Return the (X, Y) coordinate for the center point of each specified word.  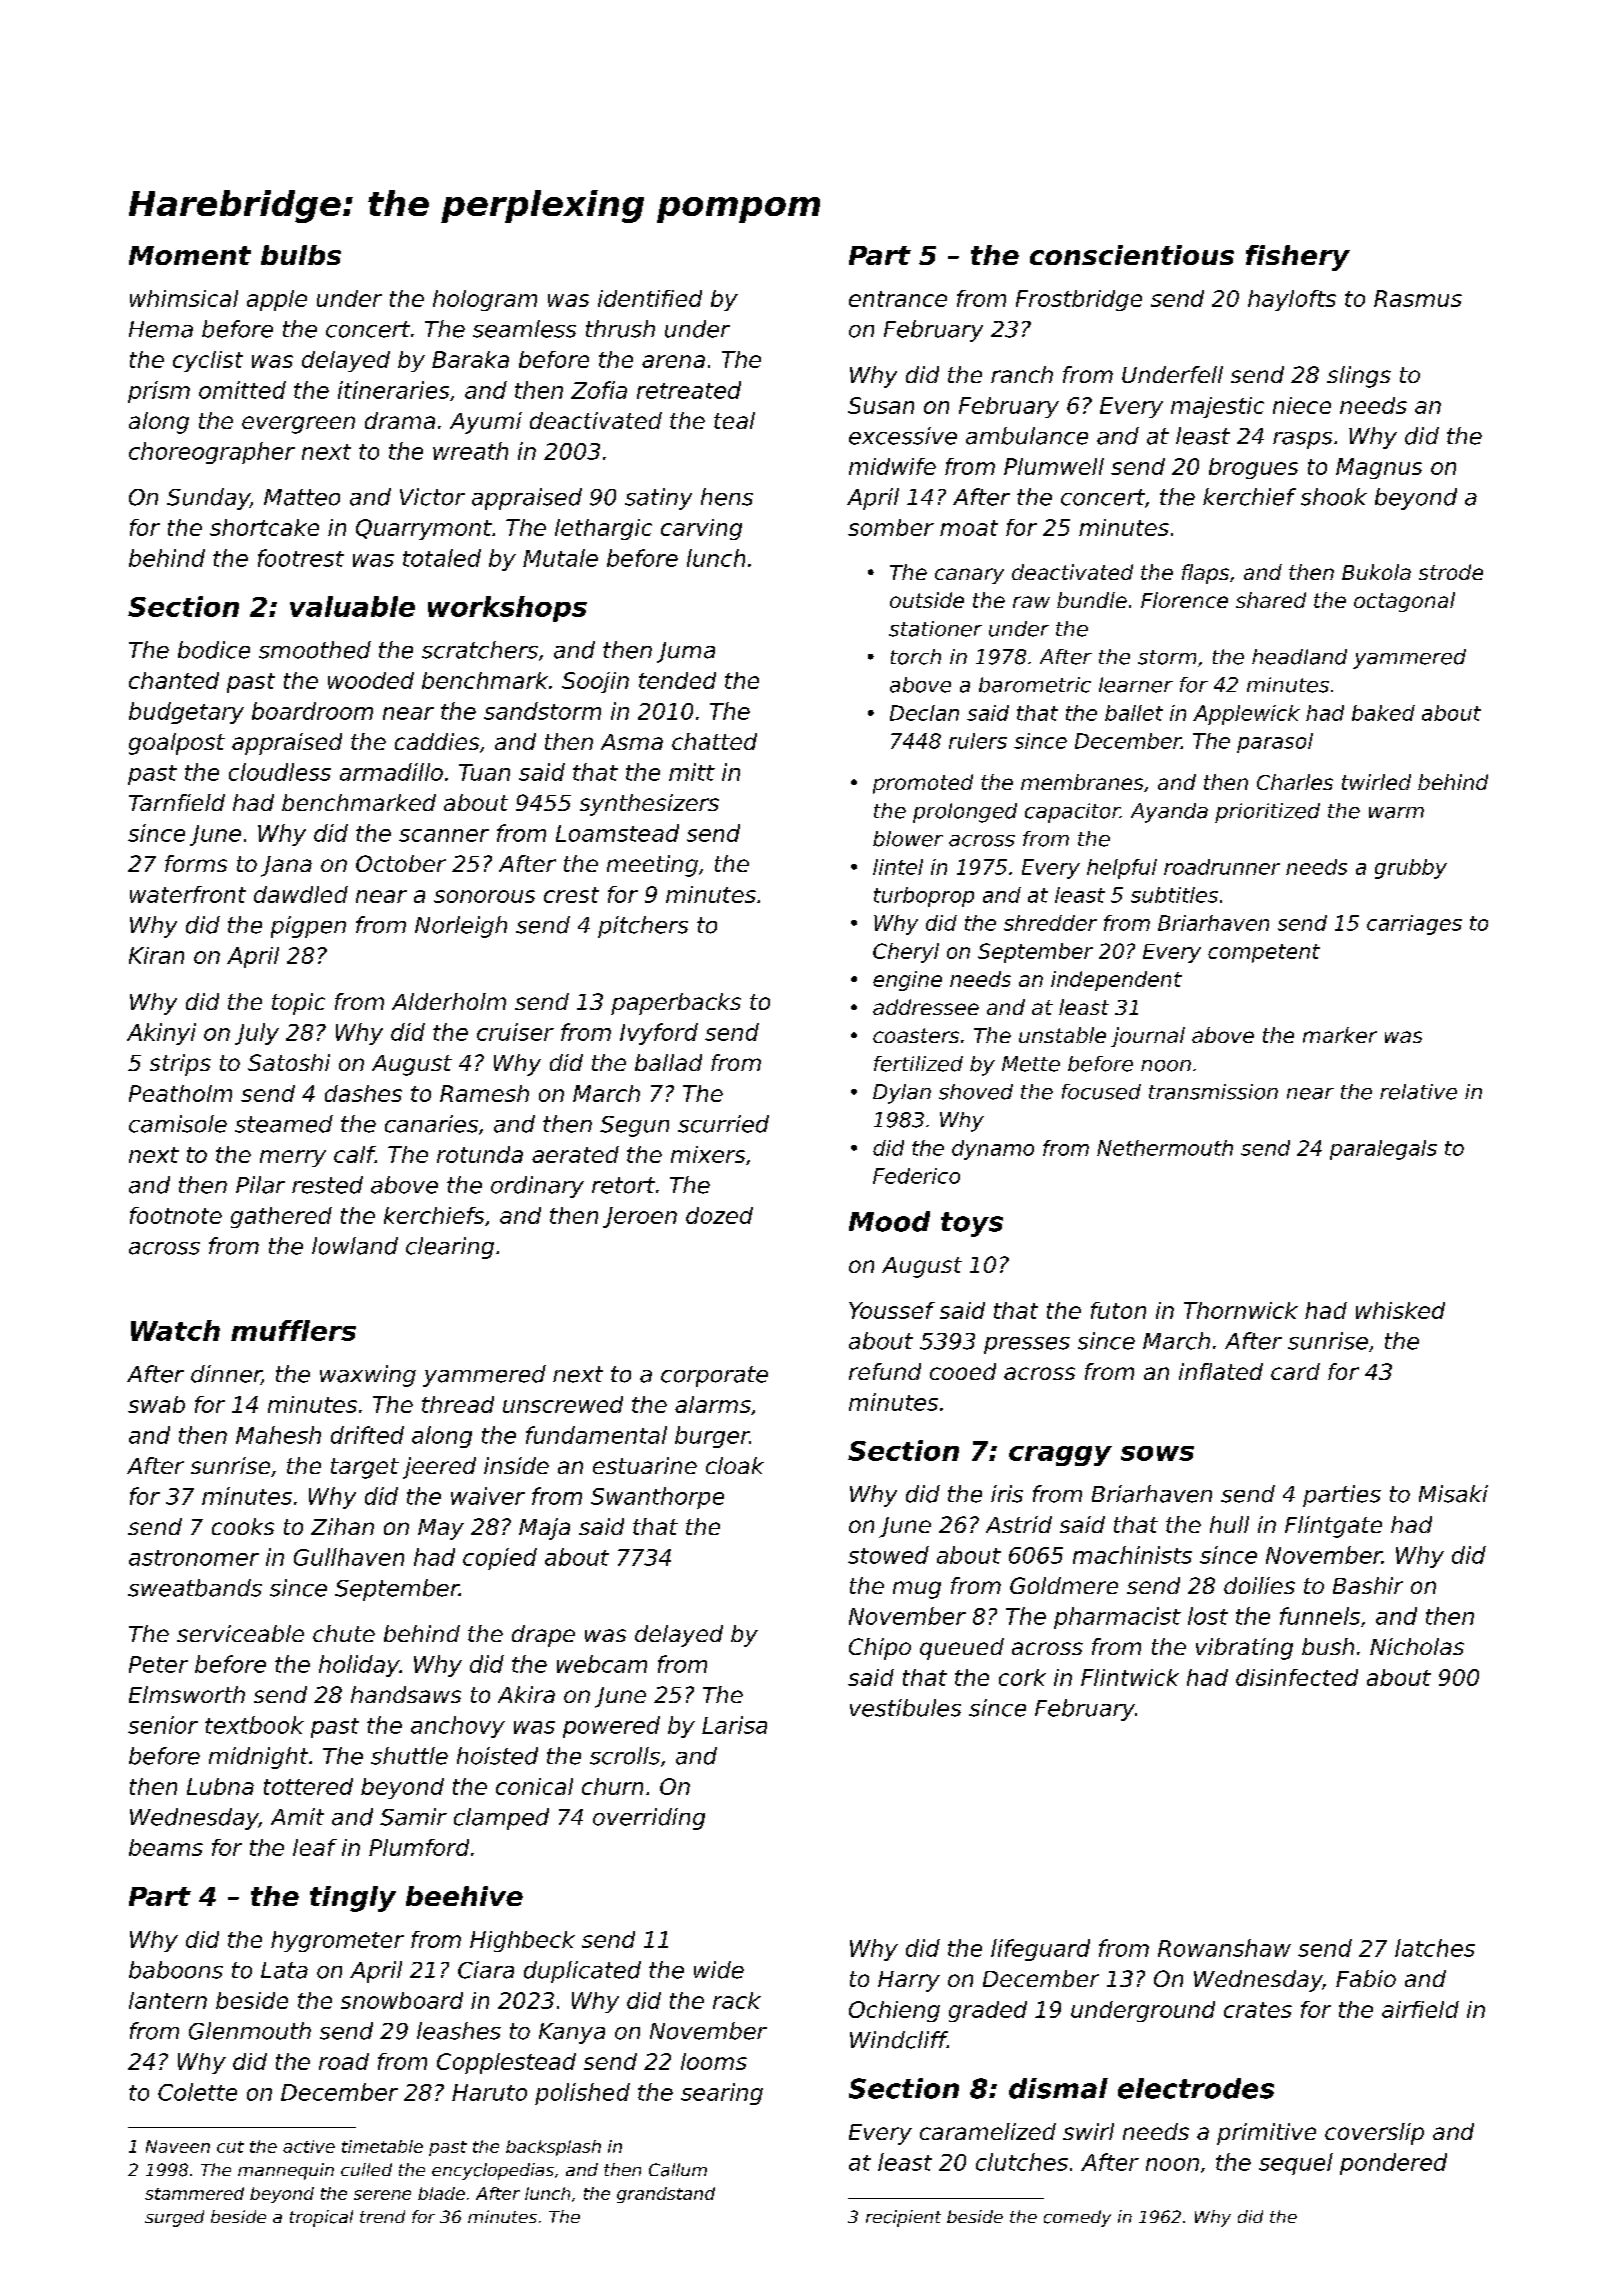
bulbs (301, 255)
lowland (355, 1246)
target (365, 1468)
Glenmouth (250, 2031)
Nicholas (1417, 1646)
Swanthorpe (657, 1498)
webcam (602, 1664)
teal (734, 420)
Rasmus (1418, 298)
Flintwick (1130, 1677)
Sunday (208, 499)
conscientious (1132, 255)
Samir (413, 1817)
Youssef (892, 1310)
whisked (1400, 1310)
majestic (1217, 407)
